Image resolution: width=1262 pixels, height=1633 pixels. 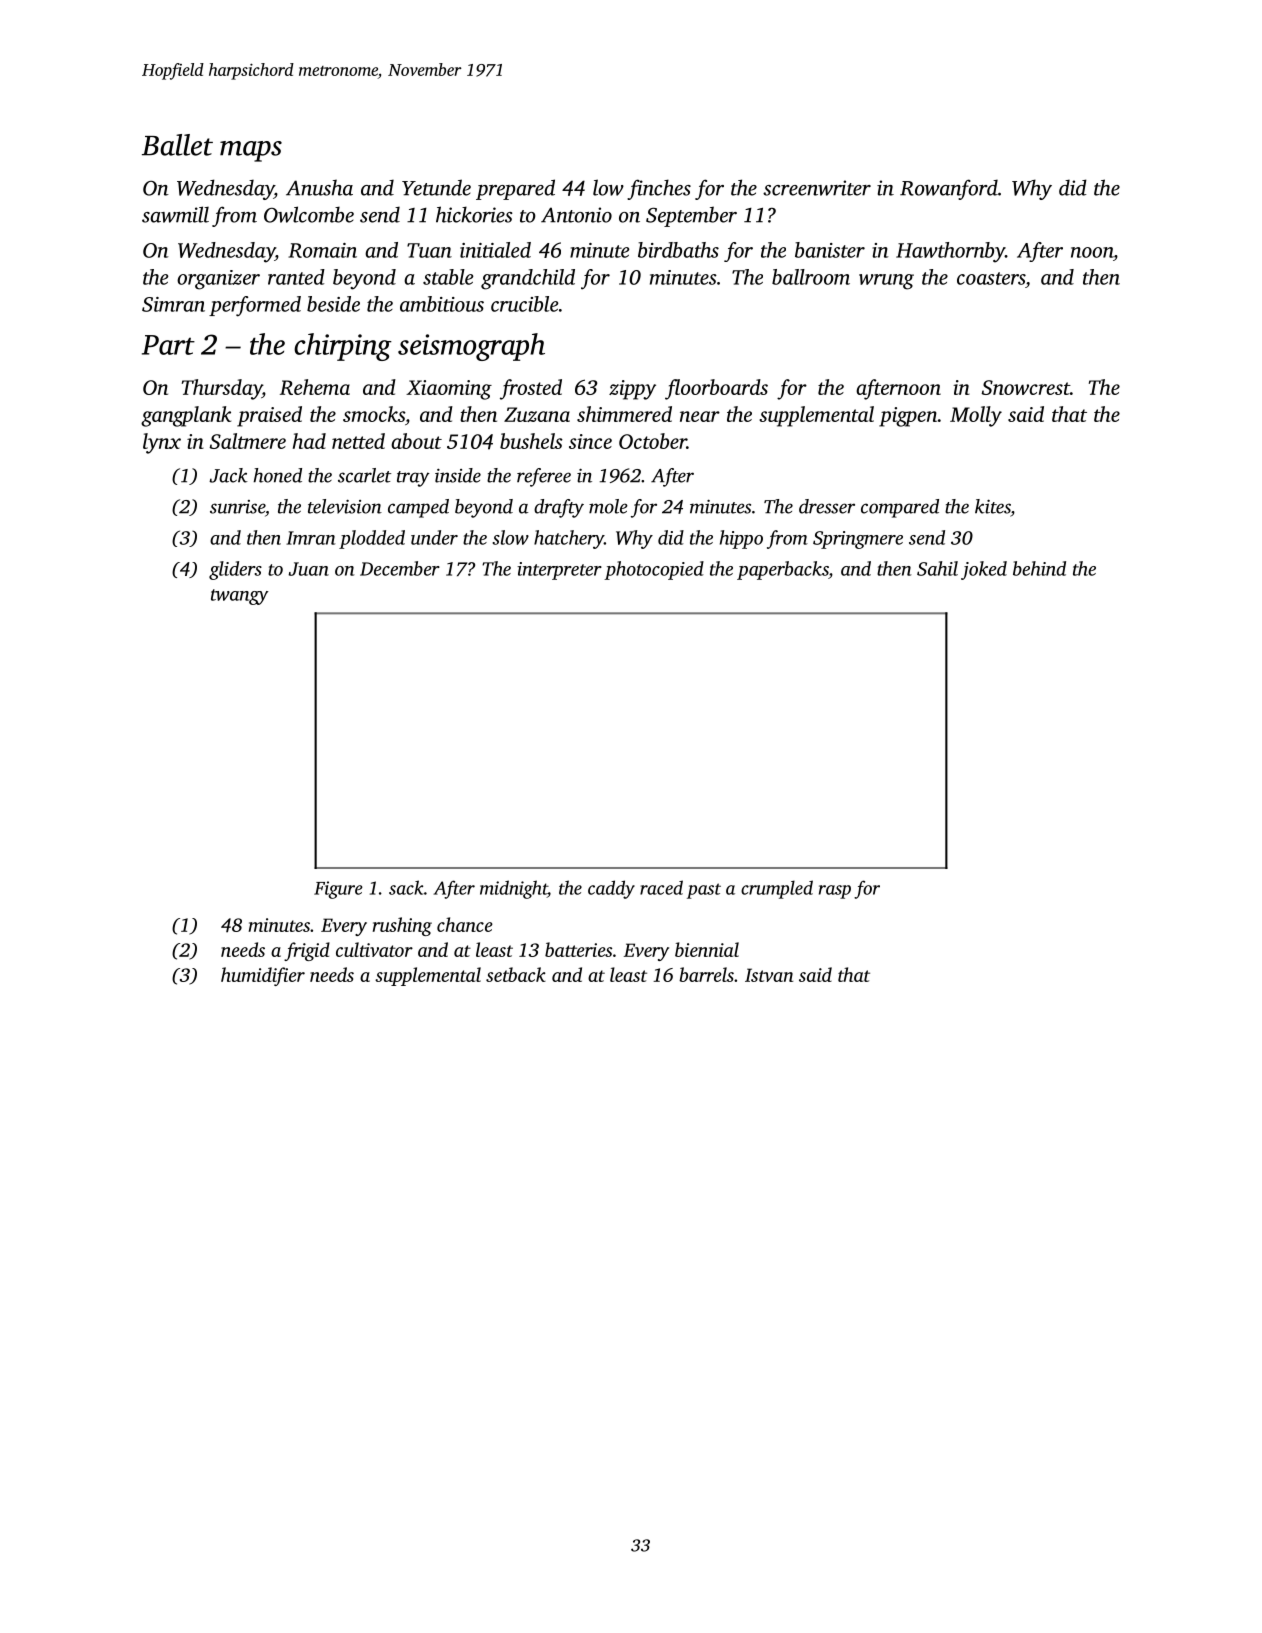 What do you see at coordinates (654, 570) in the document?
I see `photocopied` at bounding box center [654, 570].
